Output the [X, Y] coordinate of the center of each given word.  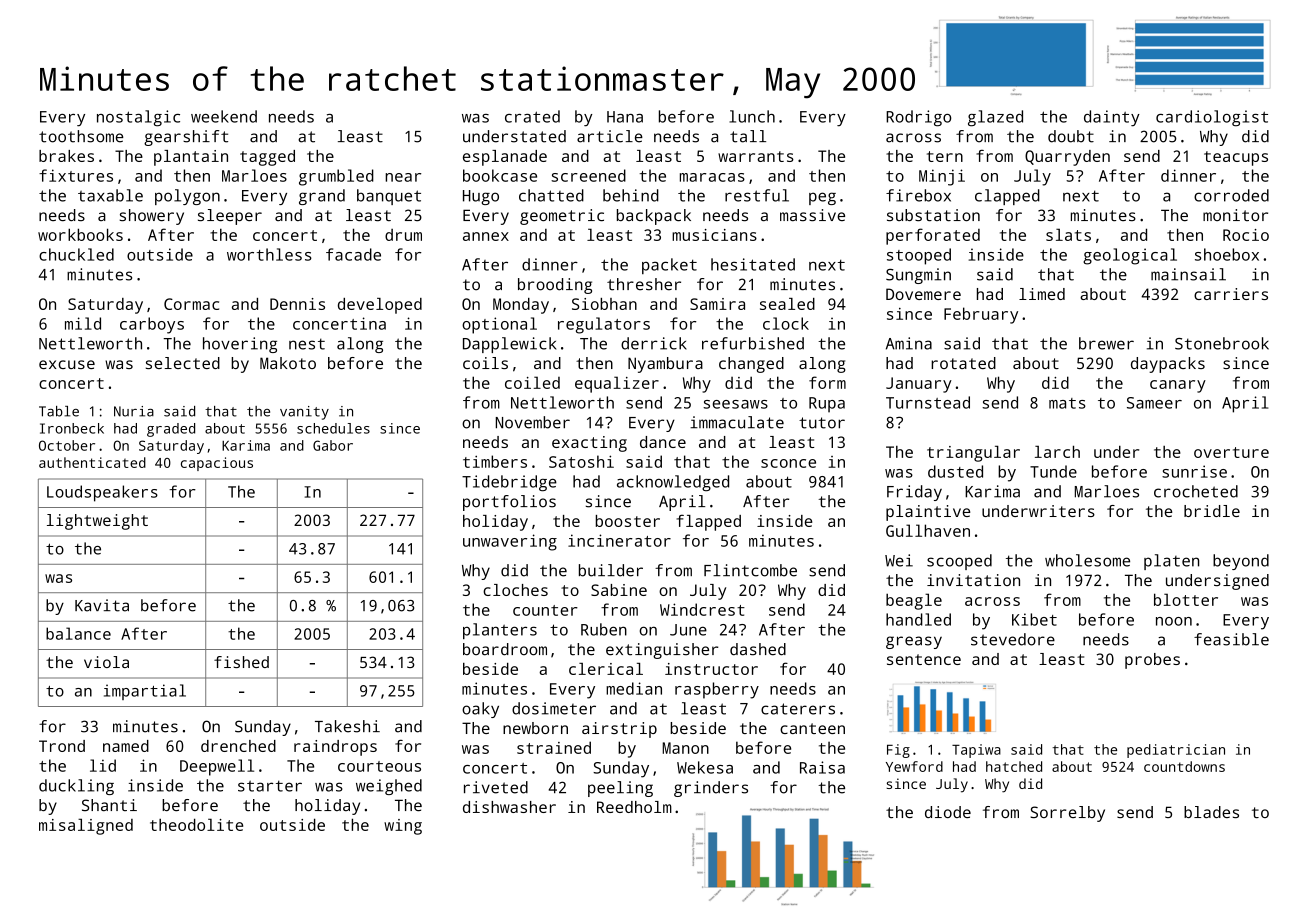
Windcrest [702, 609]
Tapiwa [976, 751]
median [634, 688]
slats [1068, 234]
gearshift [186, 138]
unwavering [510, 542]
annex [486, 236]
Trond [62, 746]
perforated [933, 236]
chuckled [76, 254]
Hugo [481, 197]
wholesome [1087, 560]
